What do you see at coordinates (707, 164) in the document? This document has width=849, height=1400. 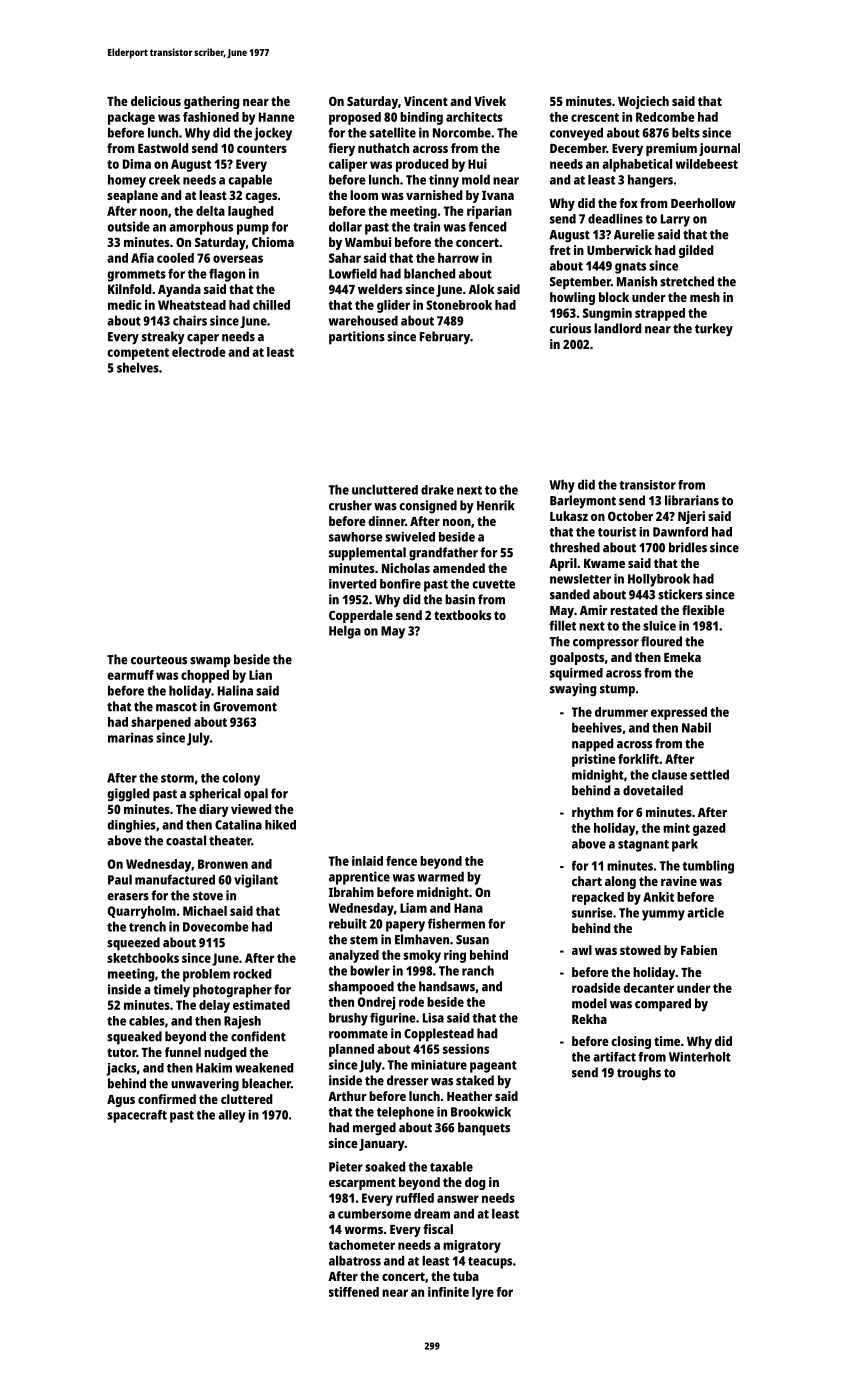 I see `wildebeest` at bounding box center [707, 164].
